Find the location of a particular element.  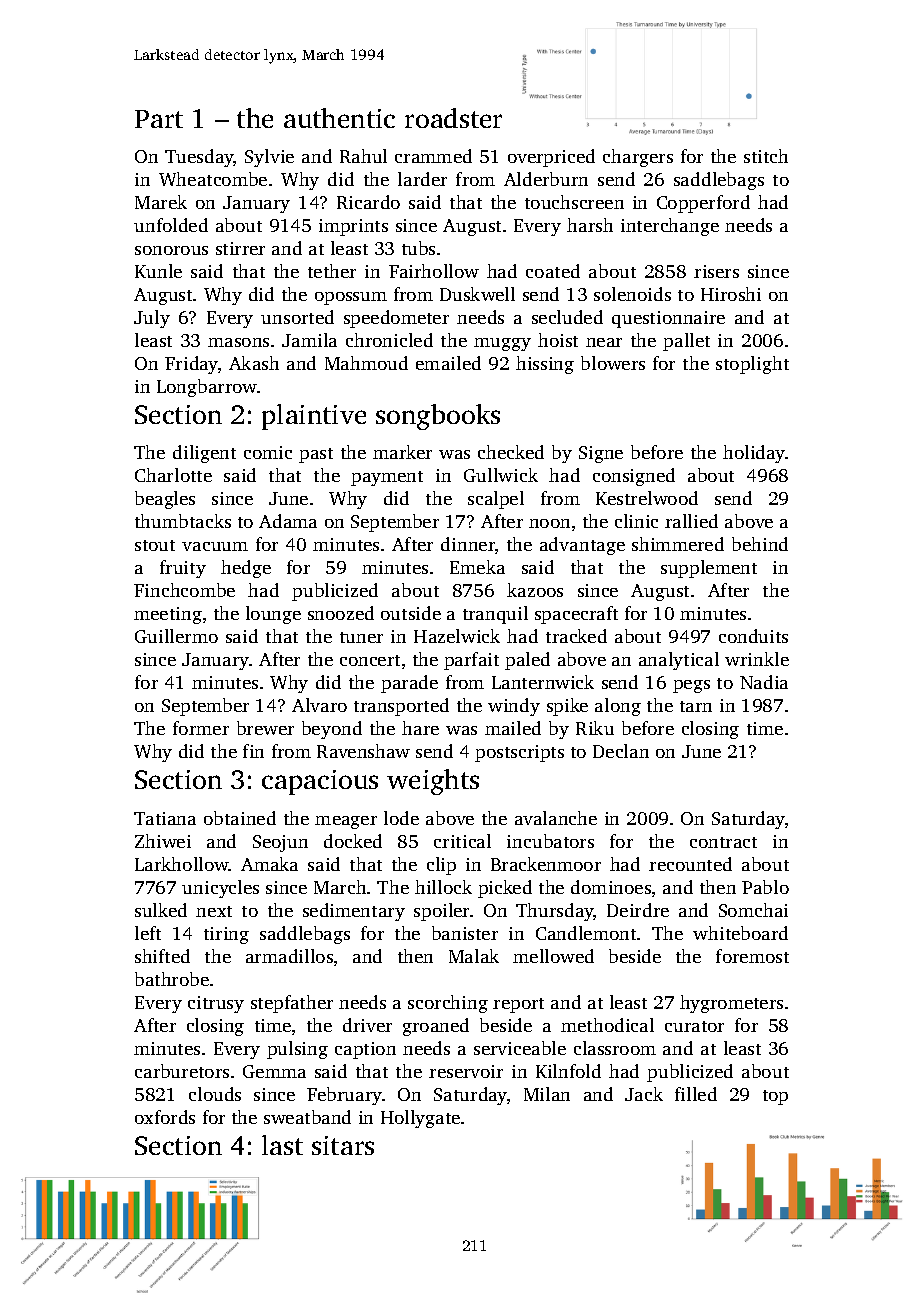

mellowed is located at coordinates (553, 956).
